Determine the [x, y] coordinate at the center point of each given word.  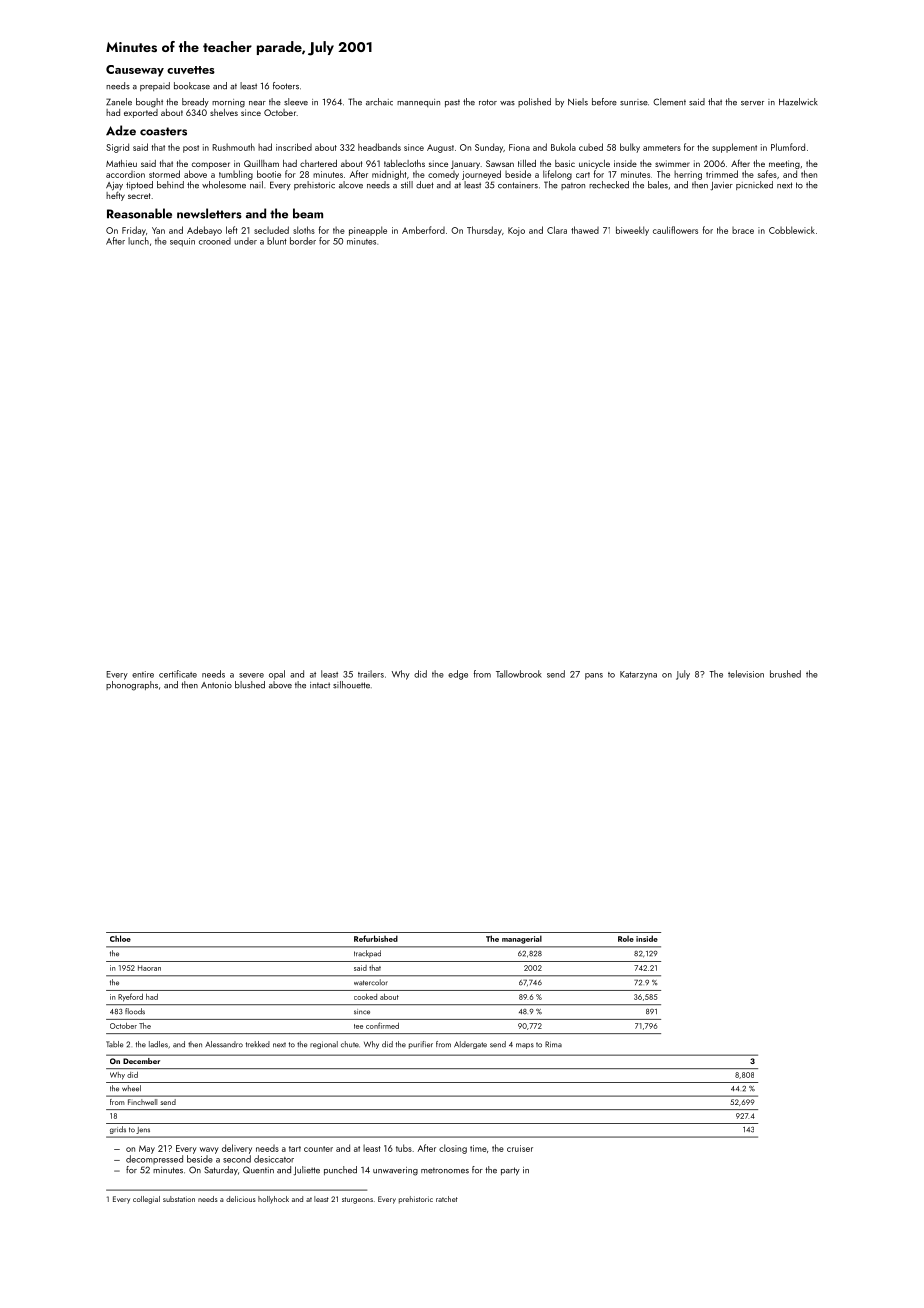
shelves [224, 112]
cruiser [520, 1148]
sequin [182, 242]
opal [277, 675]
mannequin [418, 103]
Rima [553, 1044]
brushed [785, 674]
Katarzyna [638, 675]
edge [458, 675]
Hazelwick [798, 102]
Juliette [306, 1171]
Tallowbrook [519, 674]
